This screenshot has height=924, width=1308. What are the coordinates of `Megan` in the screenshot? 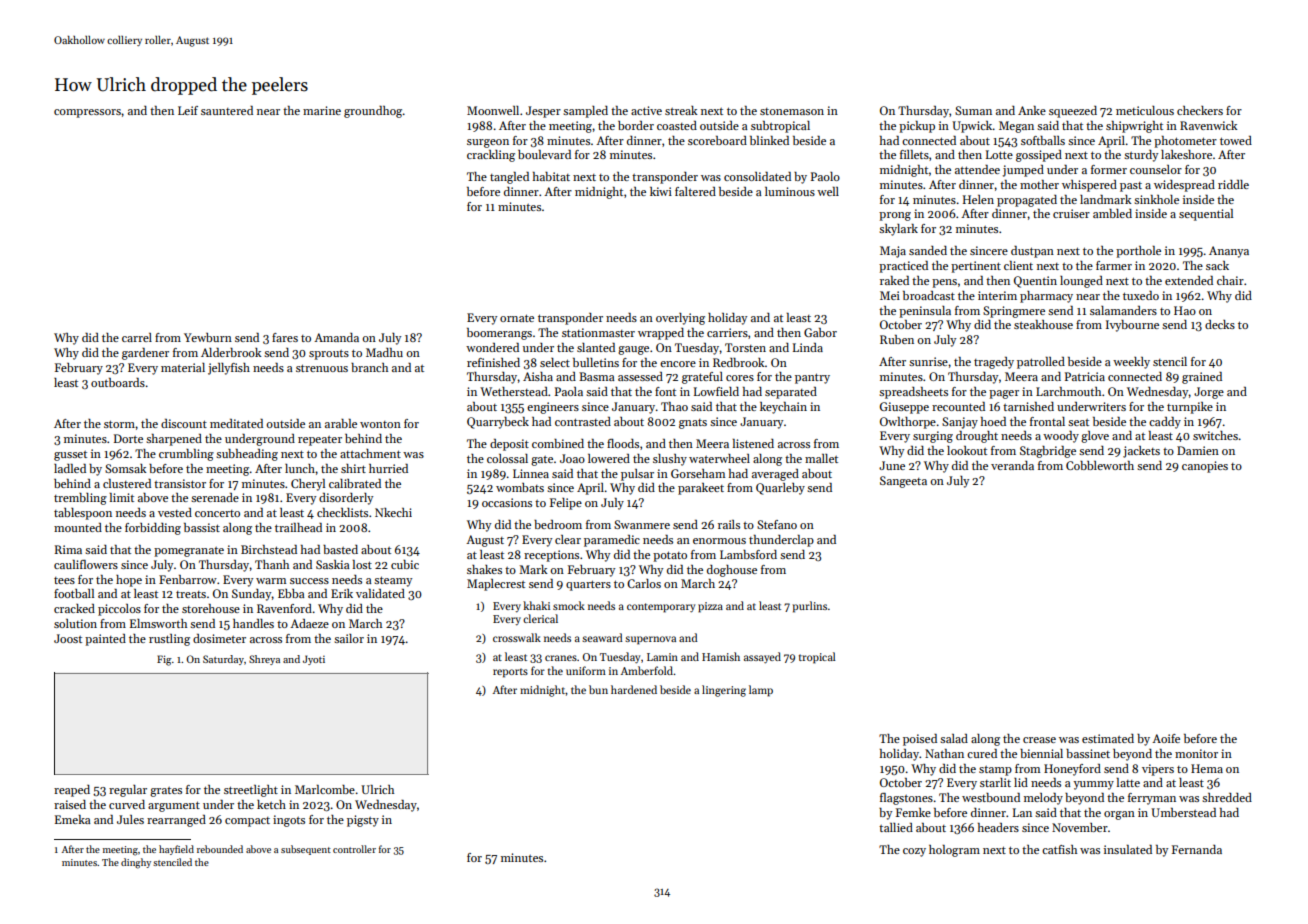 It's located at (1016, 127).
